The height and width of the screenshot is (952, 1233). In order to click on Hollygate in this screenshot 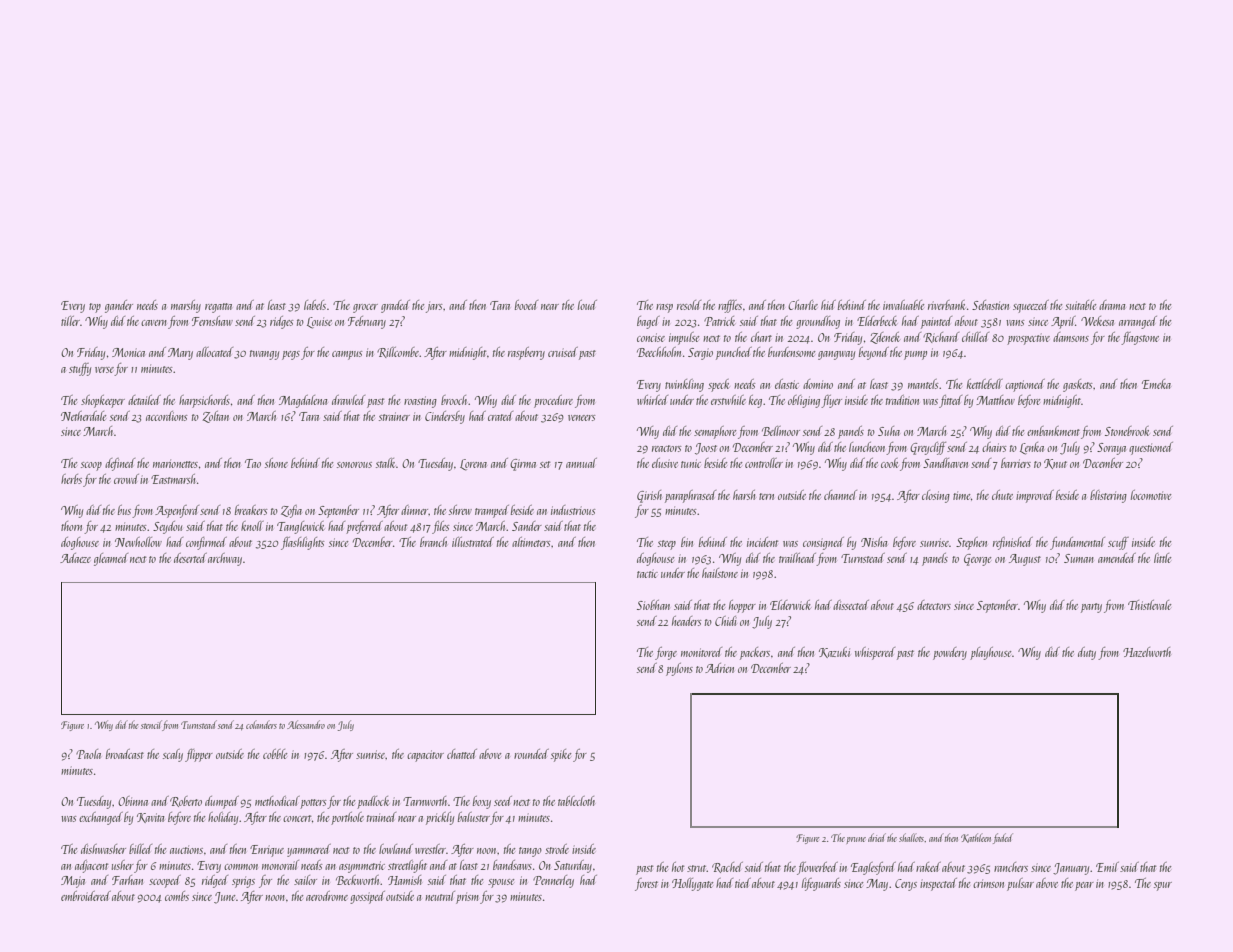, I will do `click(692, 884)`.
